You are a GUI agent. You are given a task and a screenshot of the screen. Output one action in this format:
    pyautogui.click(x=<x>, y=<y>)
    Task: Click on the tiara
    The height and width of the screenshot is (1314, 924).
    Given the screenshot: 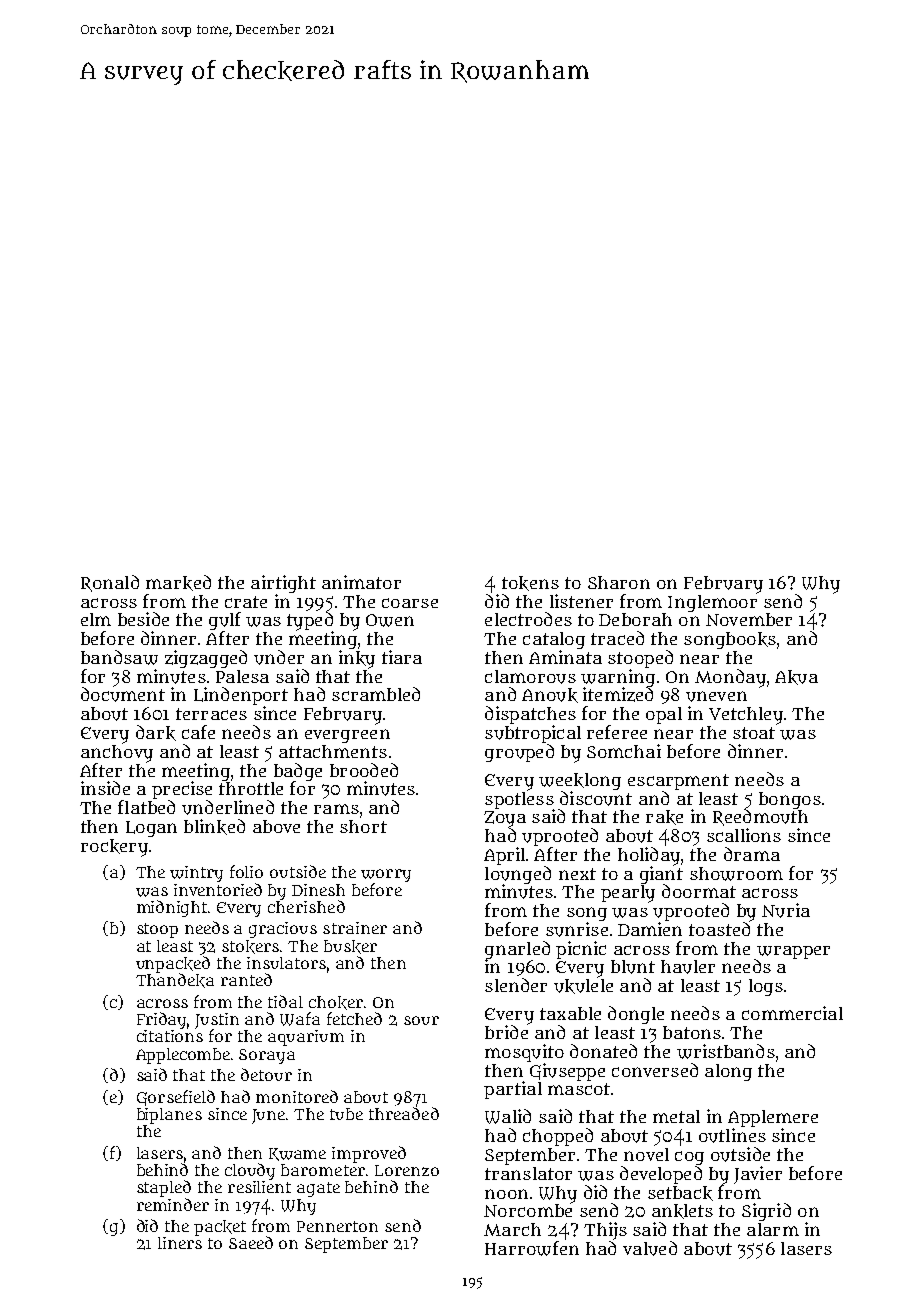 What is the action you would take?
    pyautogui.click(x=402, y=657)
